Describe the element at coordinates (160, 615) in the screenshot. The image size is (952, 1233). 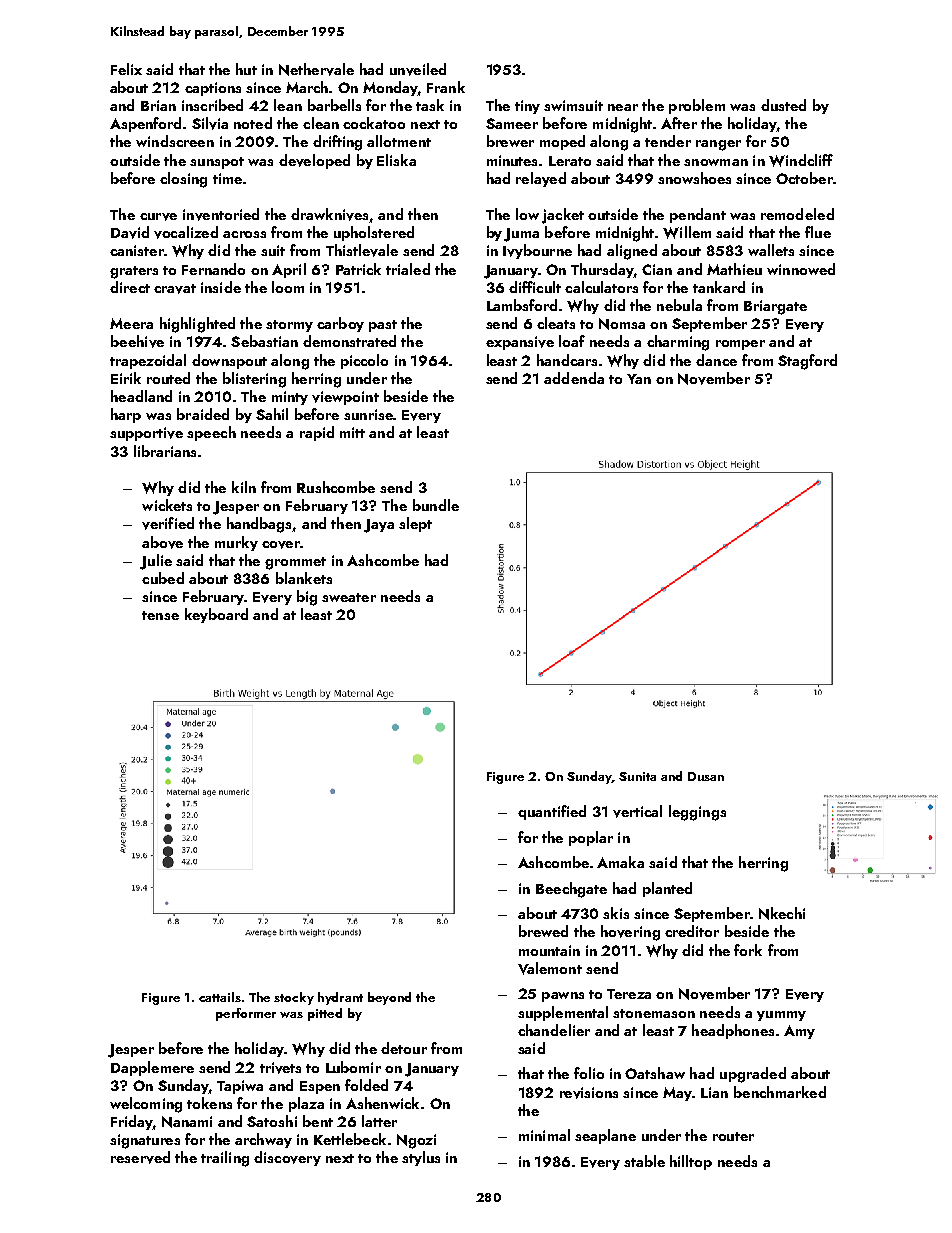
I see `tense` at that location.
